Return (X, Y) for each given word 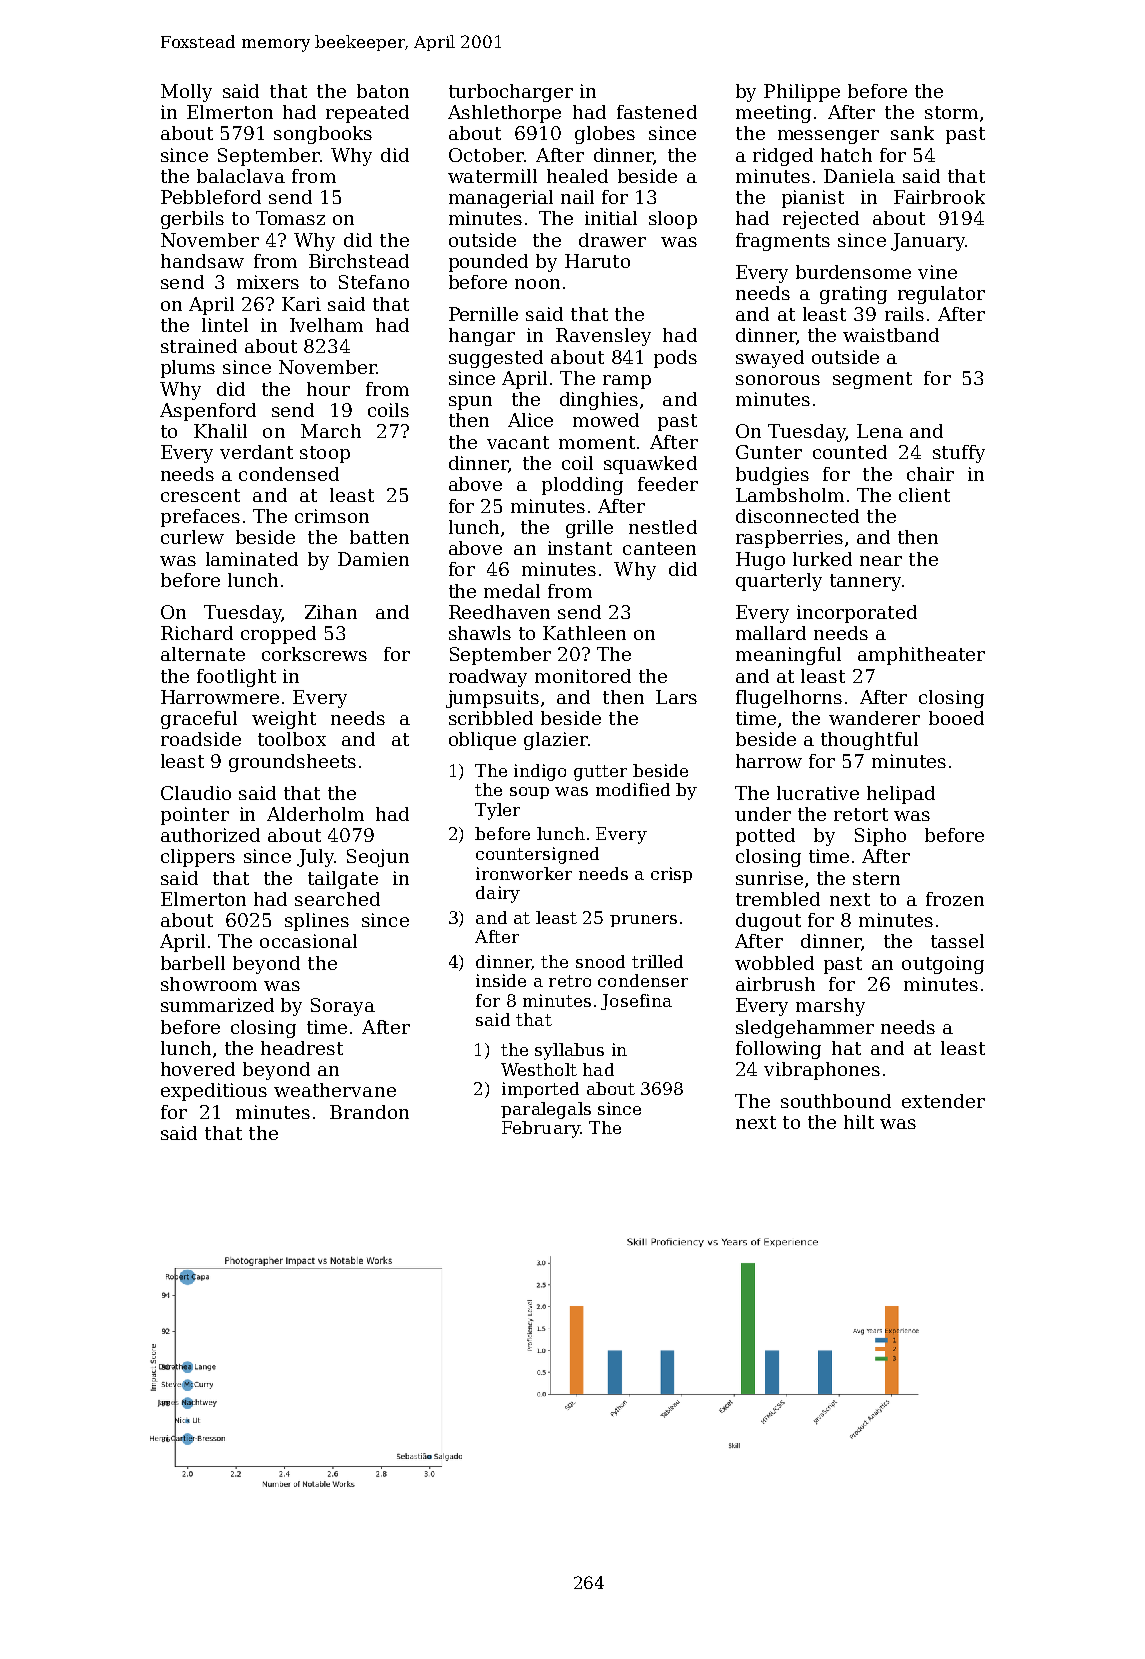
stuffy (959, 454)
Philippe (802, 93)
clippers (198, 858)
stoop (325, 454)
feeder (668, 484)
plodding (582, 486)
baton (383, 91)
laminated (252, 559)
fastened (657, 112)
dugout (768, 922)
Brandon (369, 1112)
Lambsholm (790, 495)
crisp (671, 875)
